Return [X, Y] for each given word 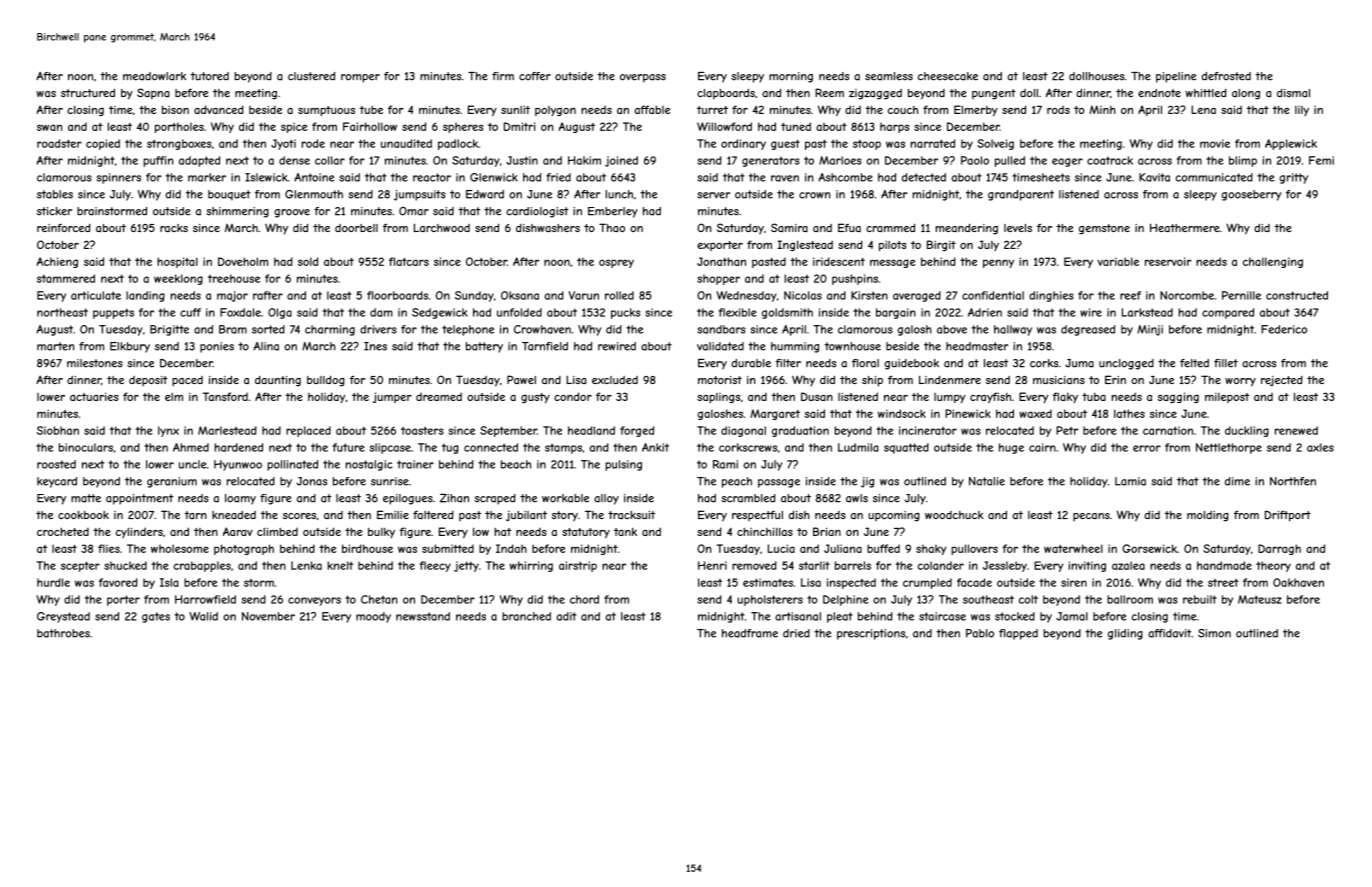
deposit [148, 381]
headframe [750, 633]
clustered [311, 76]
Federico [1284, 329]
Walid [203, 616]
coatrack [1110, 160]
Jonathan [721, 261]
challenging [1273, 262]
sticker [54, 211]
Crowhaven [542, 329]
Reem [829, 92]
